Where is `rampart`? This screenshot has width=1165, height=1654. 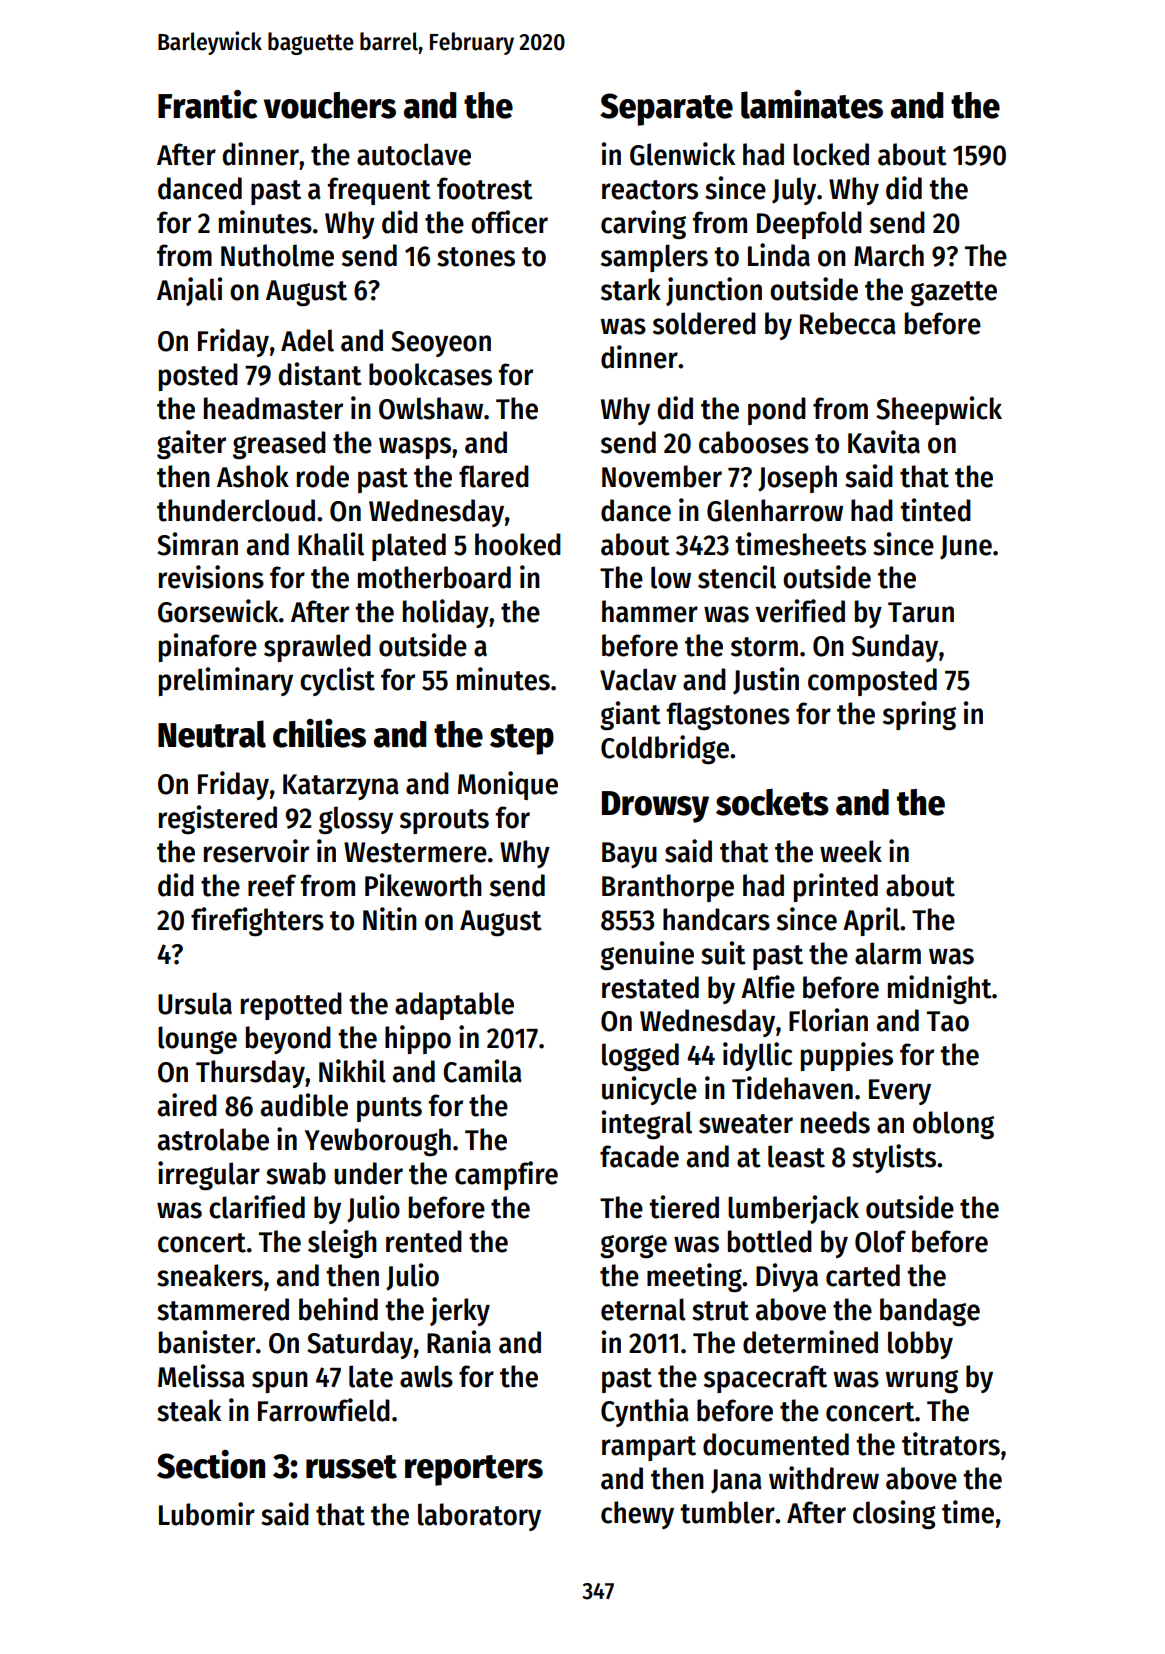 rampart is located at coordinates (649, 1448).
